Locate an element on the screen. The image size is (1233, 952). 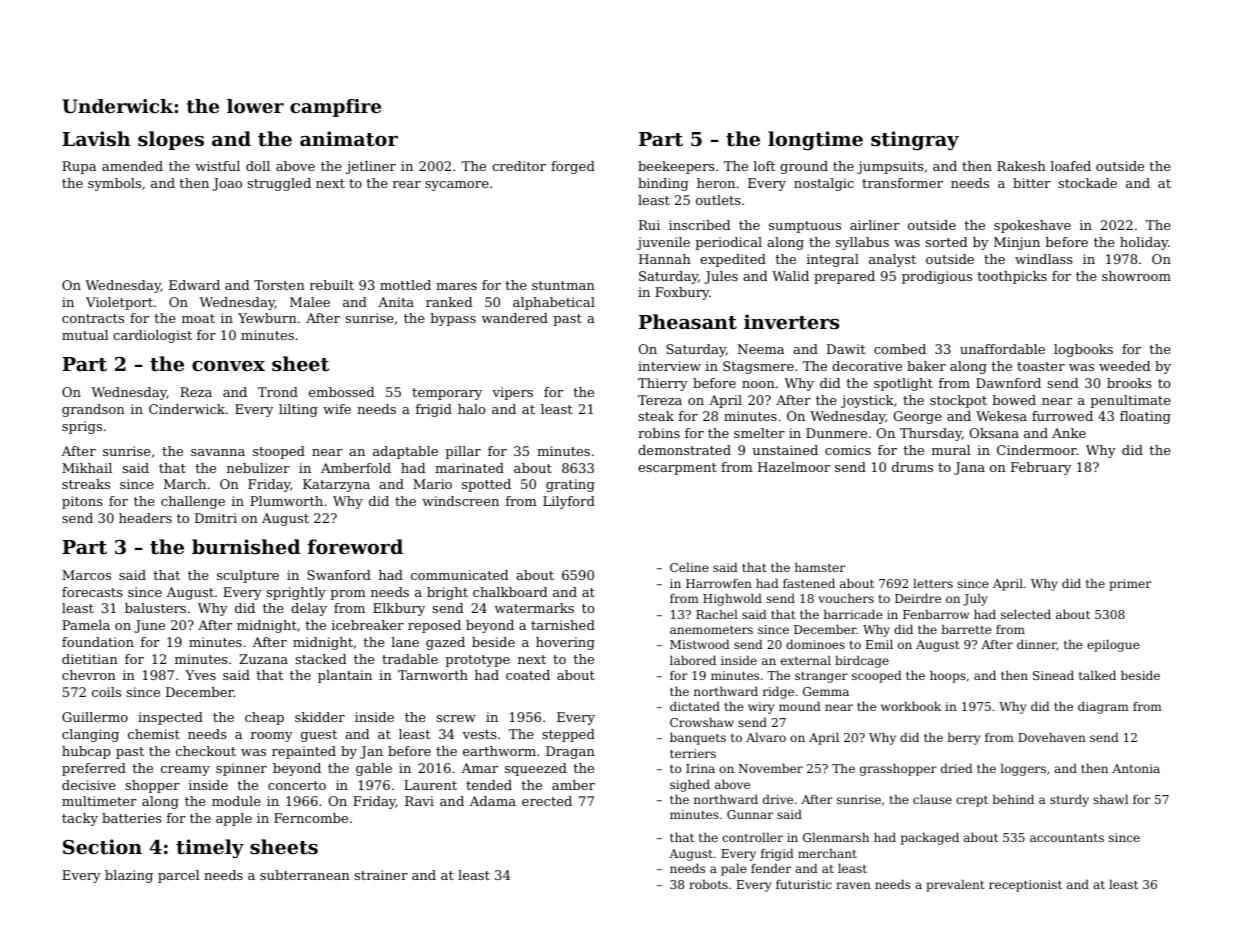
primer is located at coordinates (1130, 585).
